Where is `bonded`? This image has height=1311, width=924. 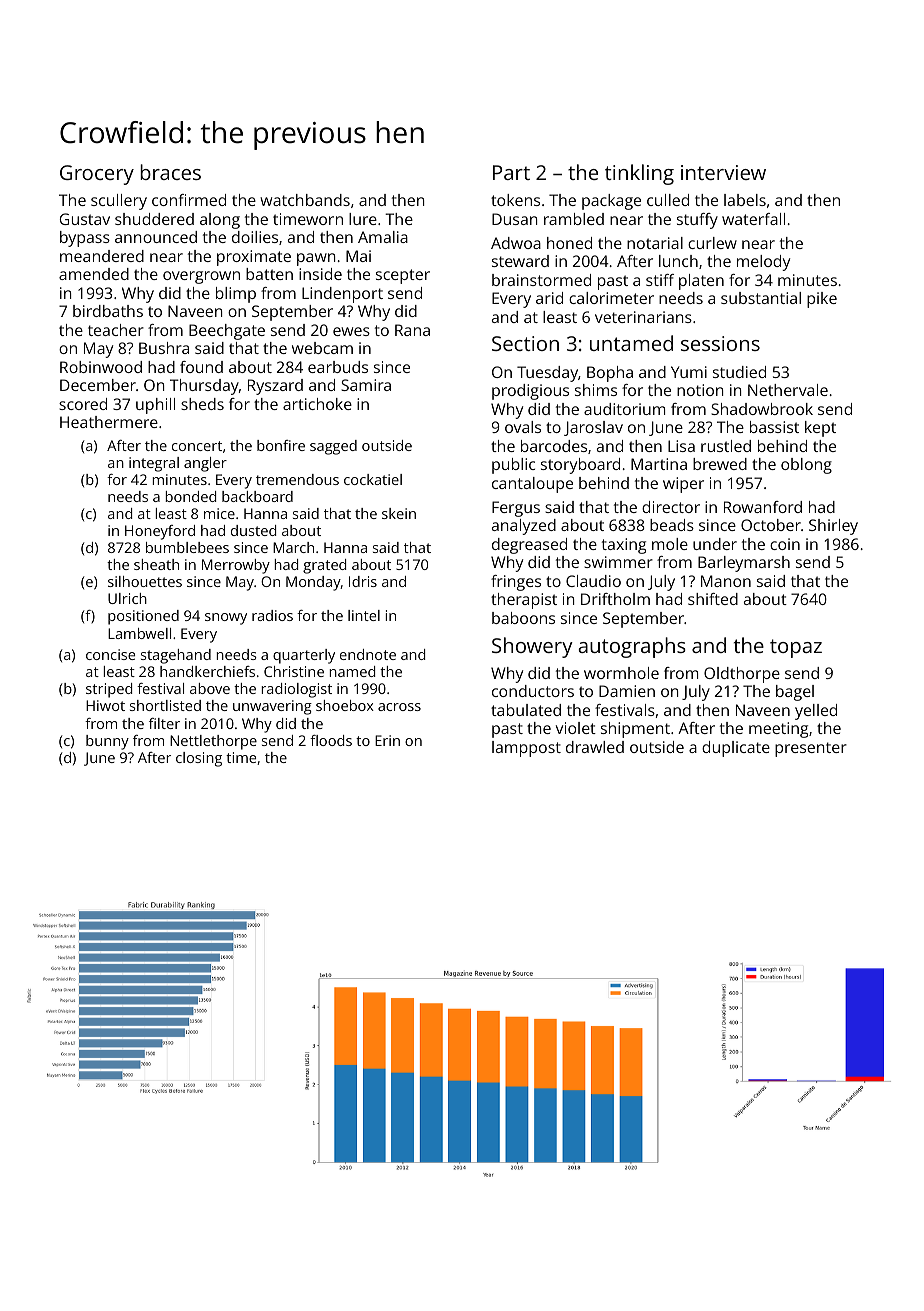 bonded is located at coordinates (190, 496).
